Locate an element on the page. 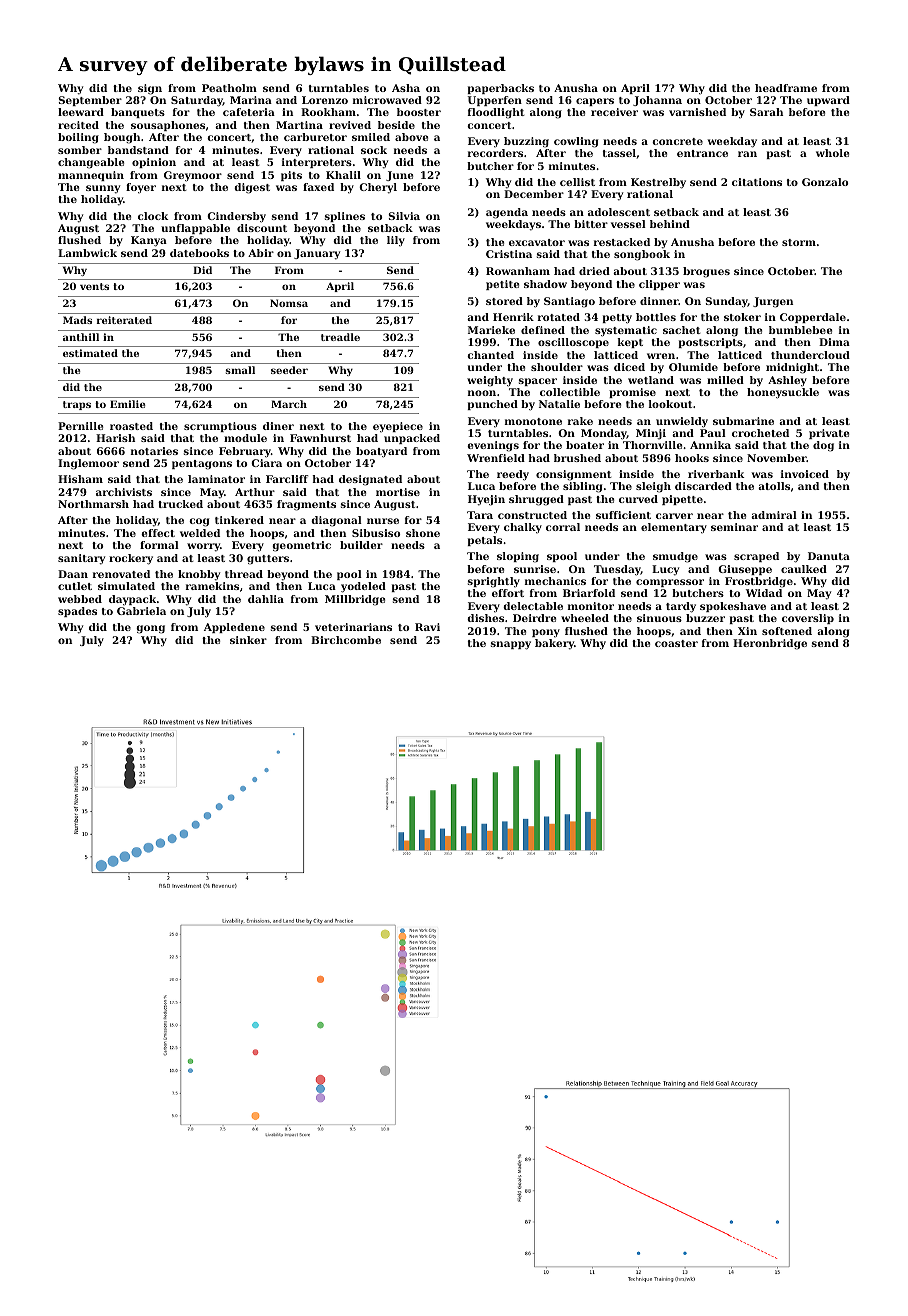 Image resolution: width=908 pixels, height=1316 pixels. upward is located at coordinates (828, 101).
